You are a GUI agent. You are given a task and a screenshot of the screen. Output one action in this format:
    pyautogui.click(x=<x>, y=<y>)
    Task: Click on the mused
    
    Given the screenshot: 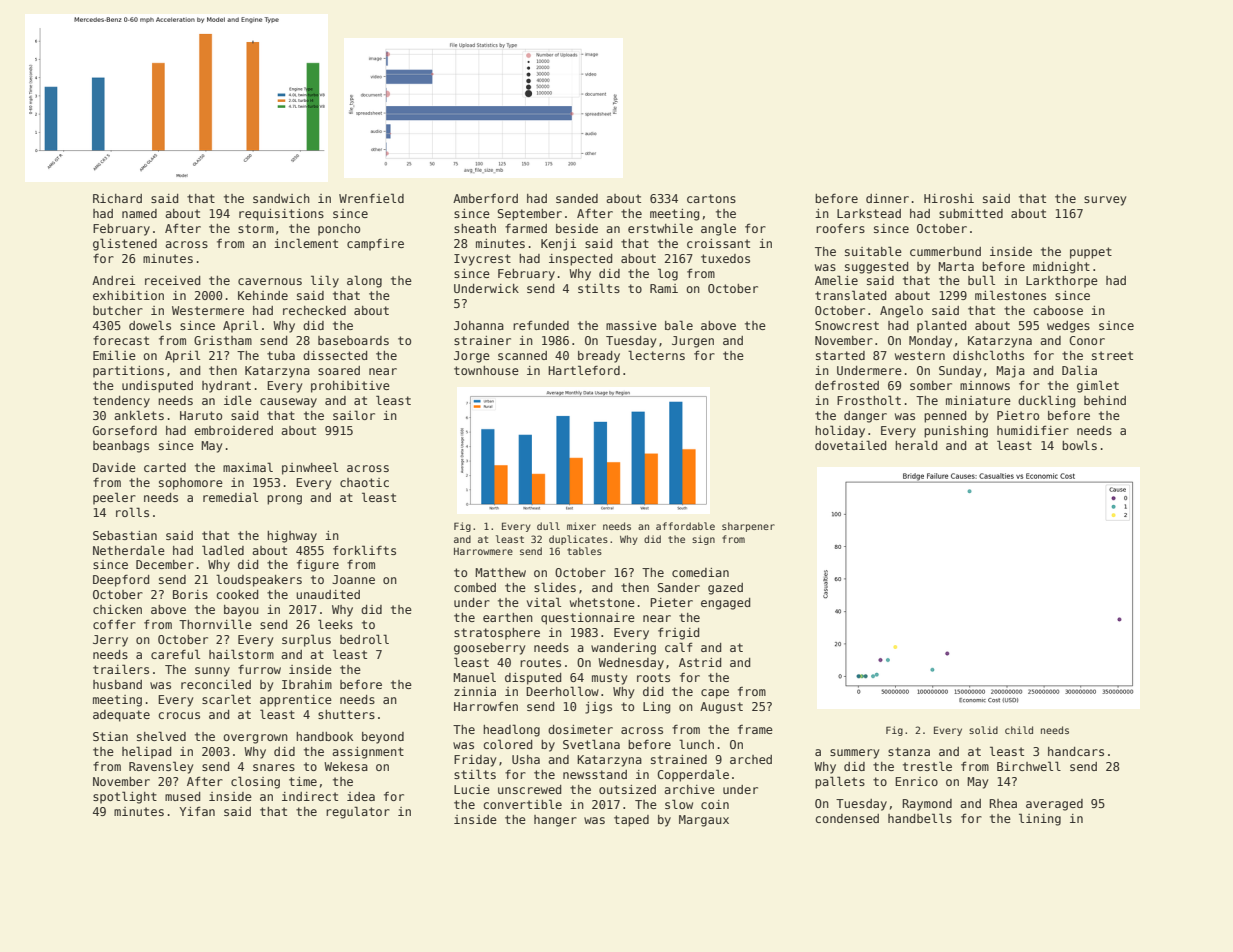 What is the action you would take?
    pyautogui.click(x=182, y=796)
